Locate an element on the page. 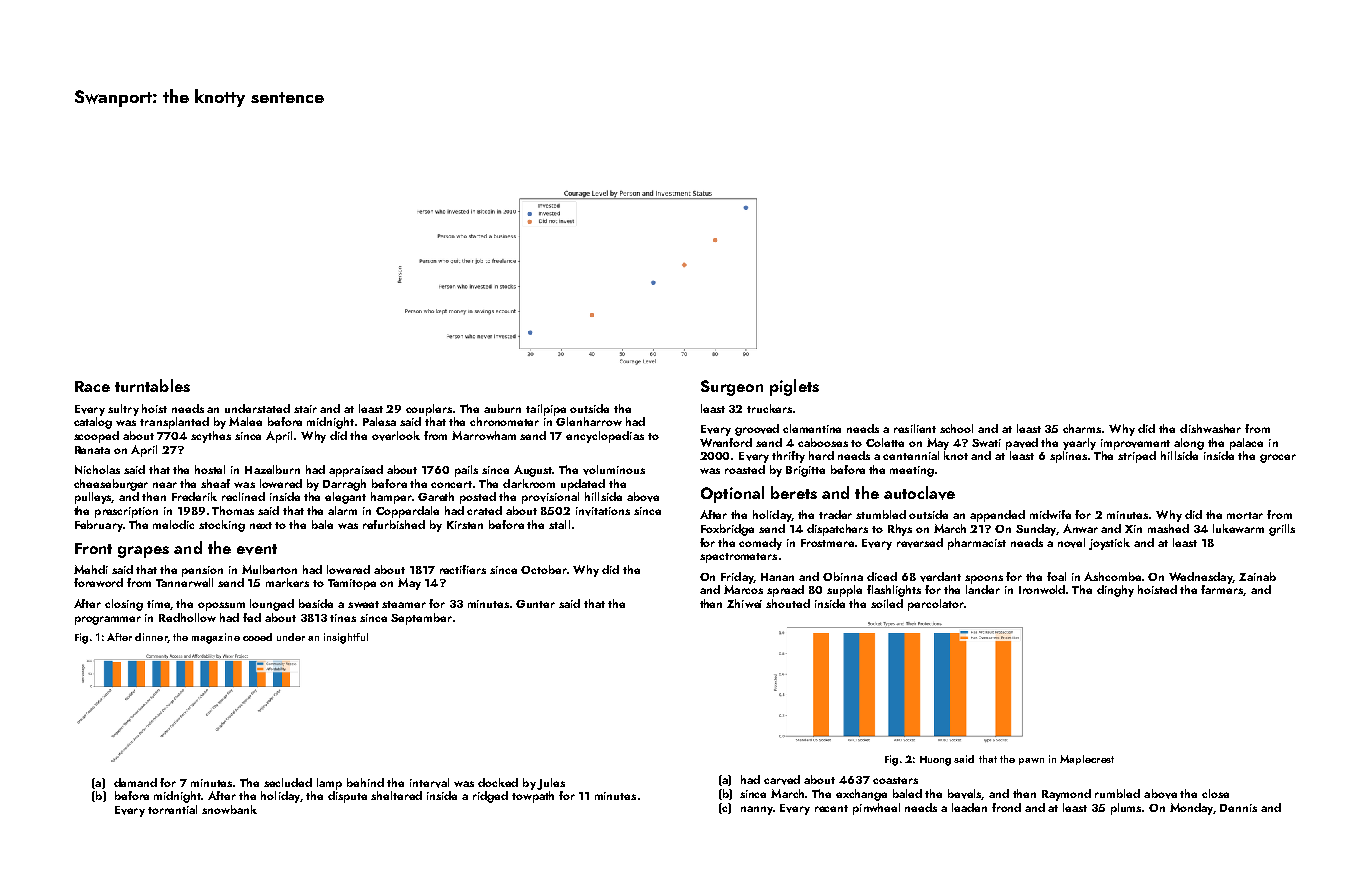 This image has width=1372, height=887. Swati is located at coordinates (986, 443).
